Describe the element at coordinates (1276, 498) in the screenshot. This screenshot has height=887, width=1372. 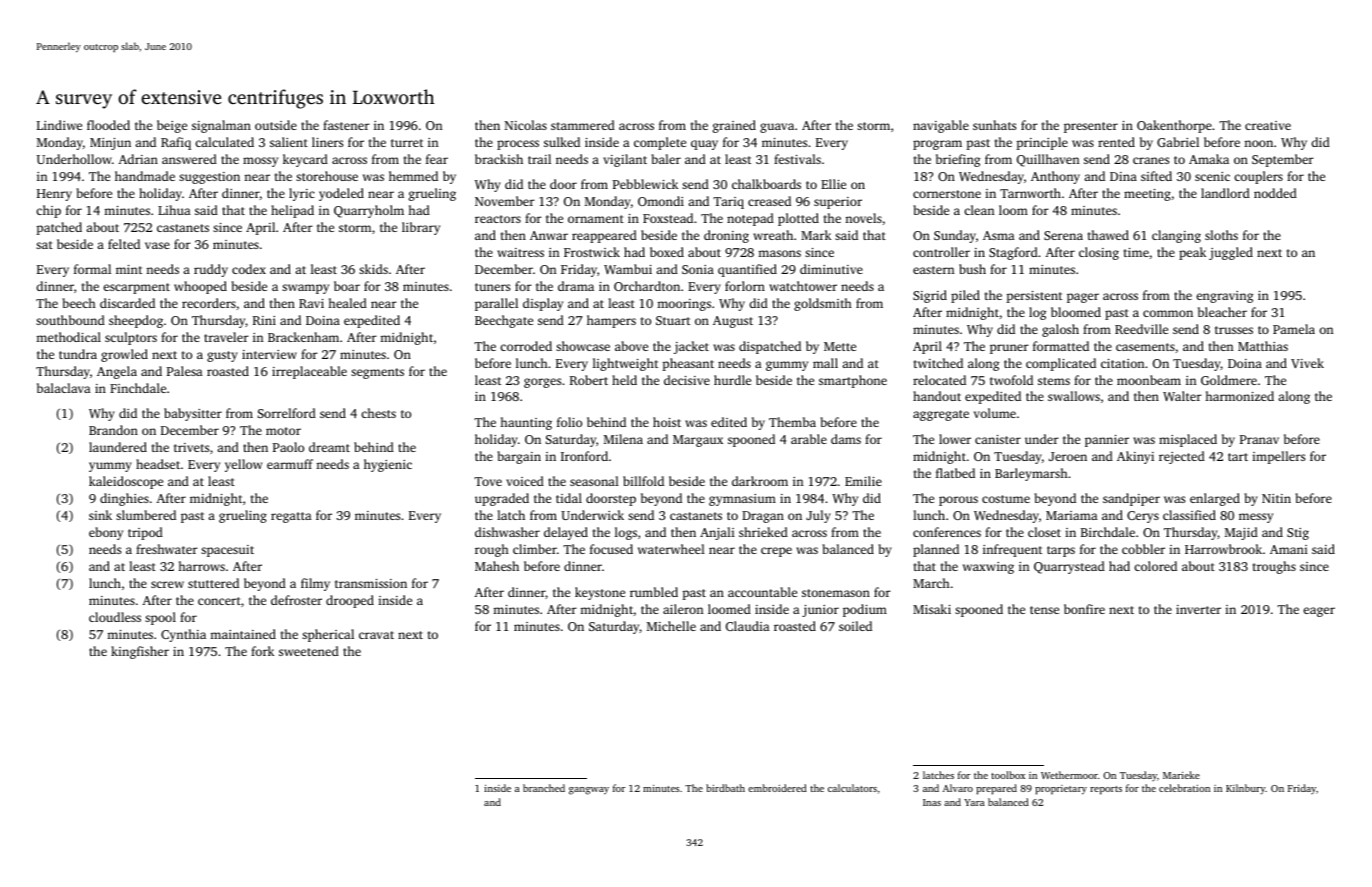
I see `Nitin` at that location.
